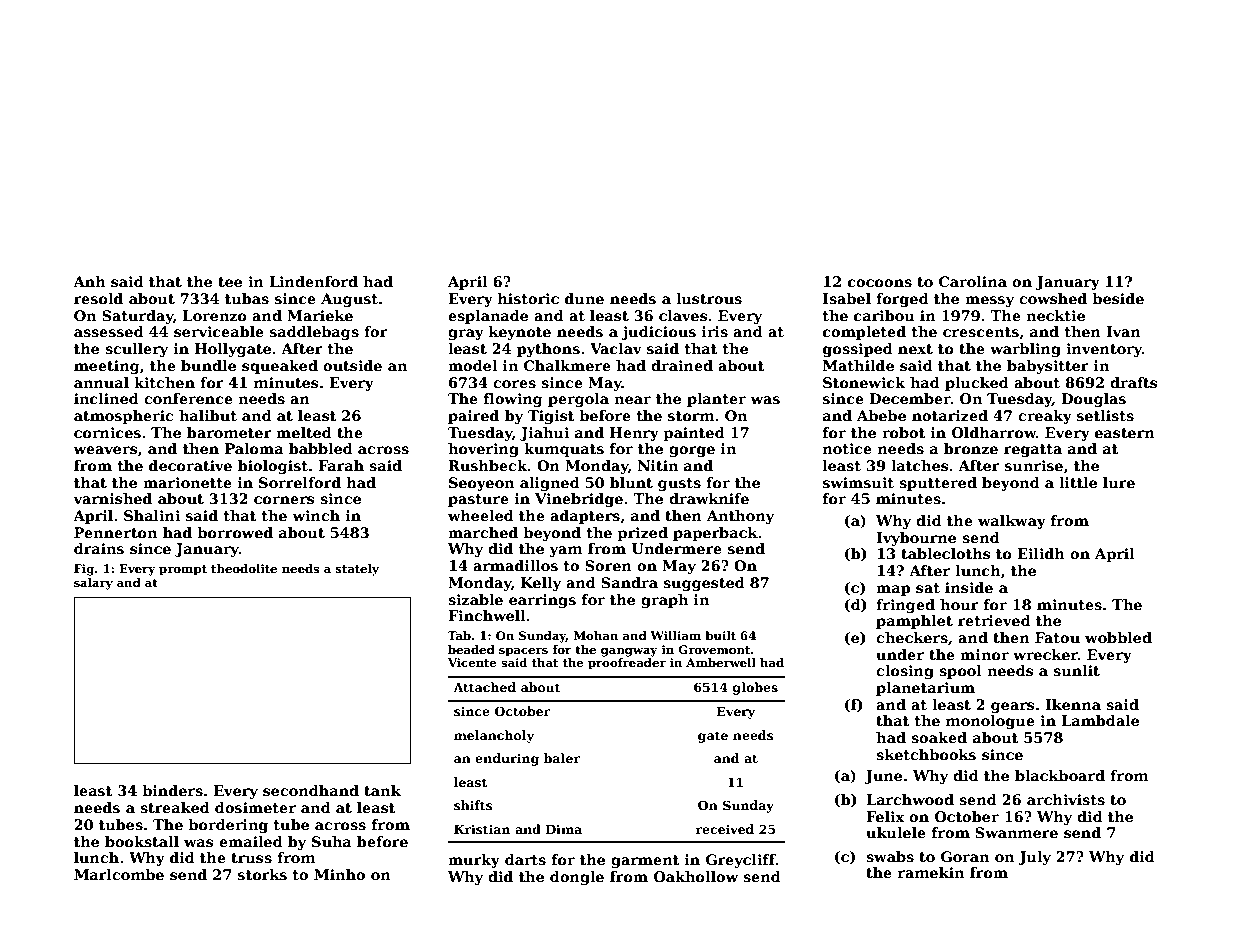 The width and height of the page is (1233, 952). I want to click on William, so click(675, 635).
